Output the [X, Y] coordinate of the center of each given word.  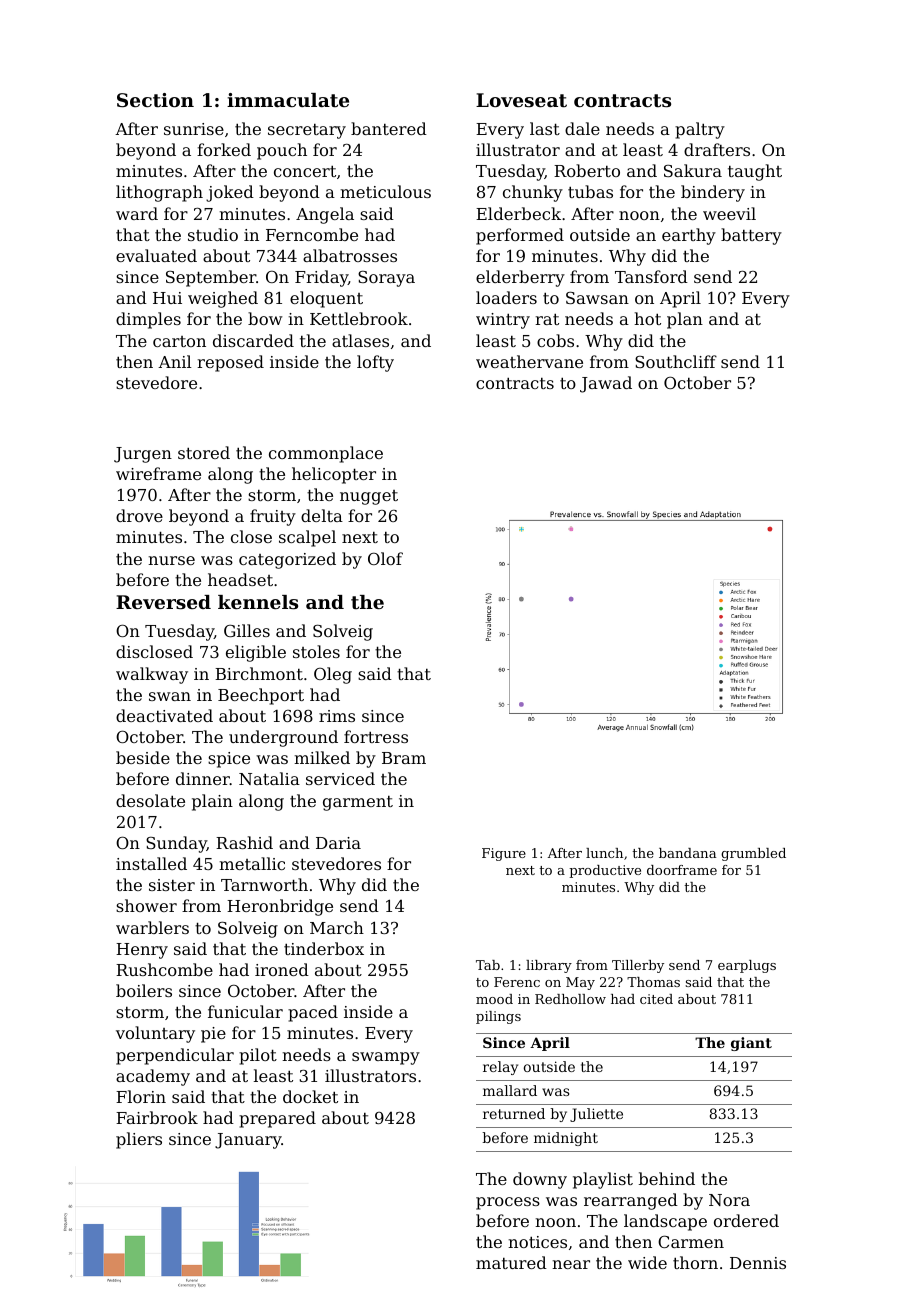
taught [755, 172]
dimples [148, 320]
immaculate [288, 100]
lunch [604, 853]
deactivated [164, 715]
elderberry [520, 278]
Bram [404, 758]
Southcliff [676, 361]
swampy [386, 1058]
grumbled [753, 854]
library [549, 966]
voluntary [155, 1034]
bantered [389, 128]
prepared [277, 1119]
